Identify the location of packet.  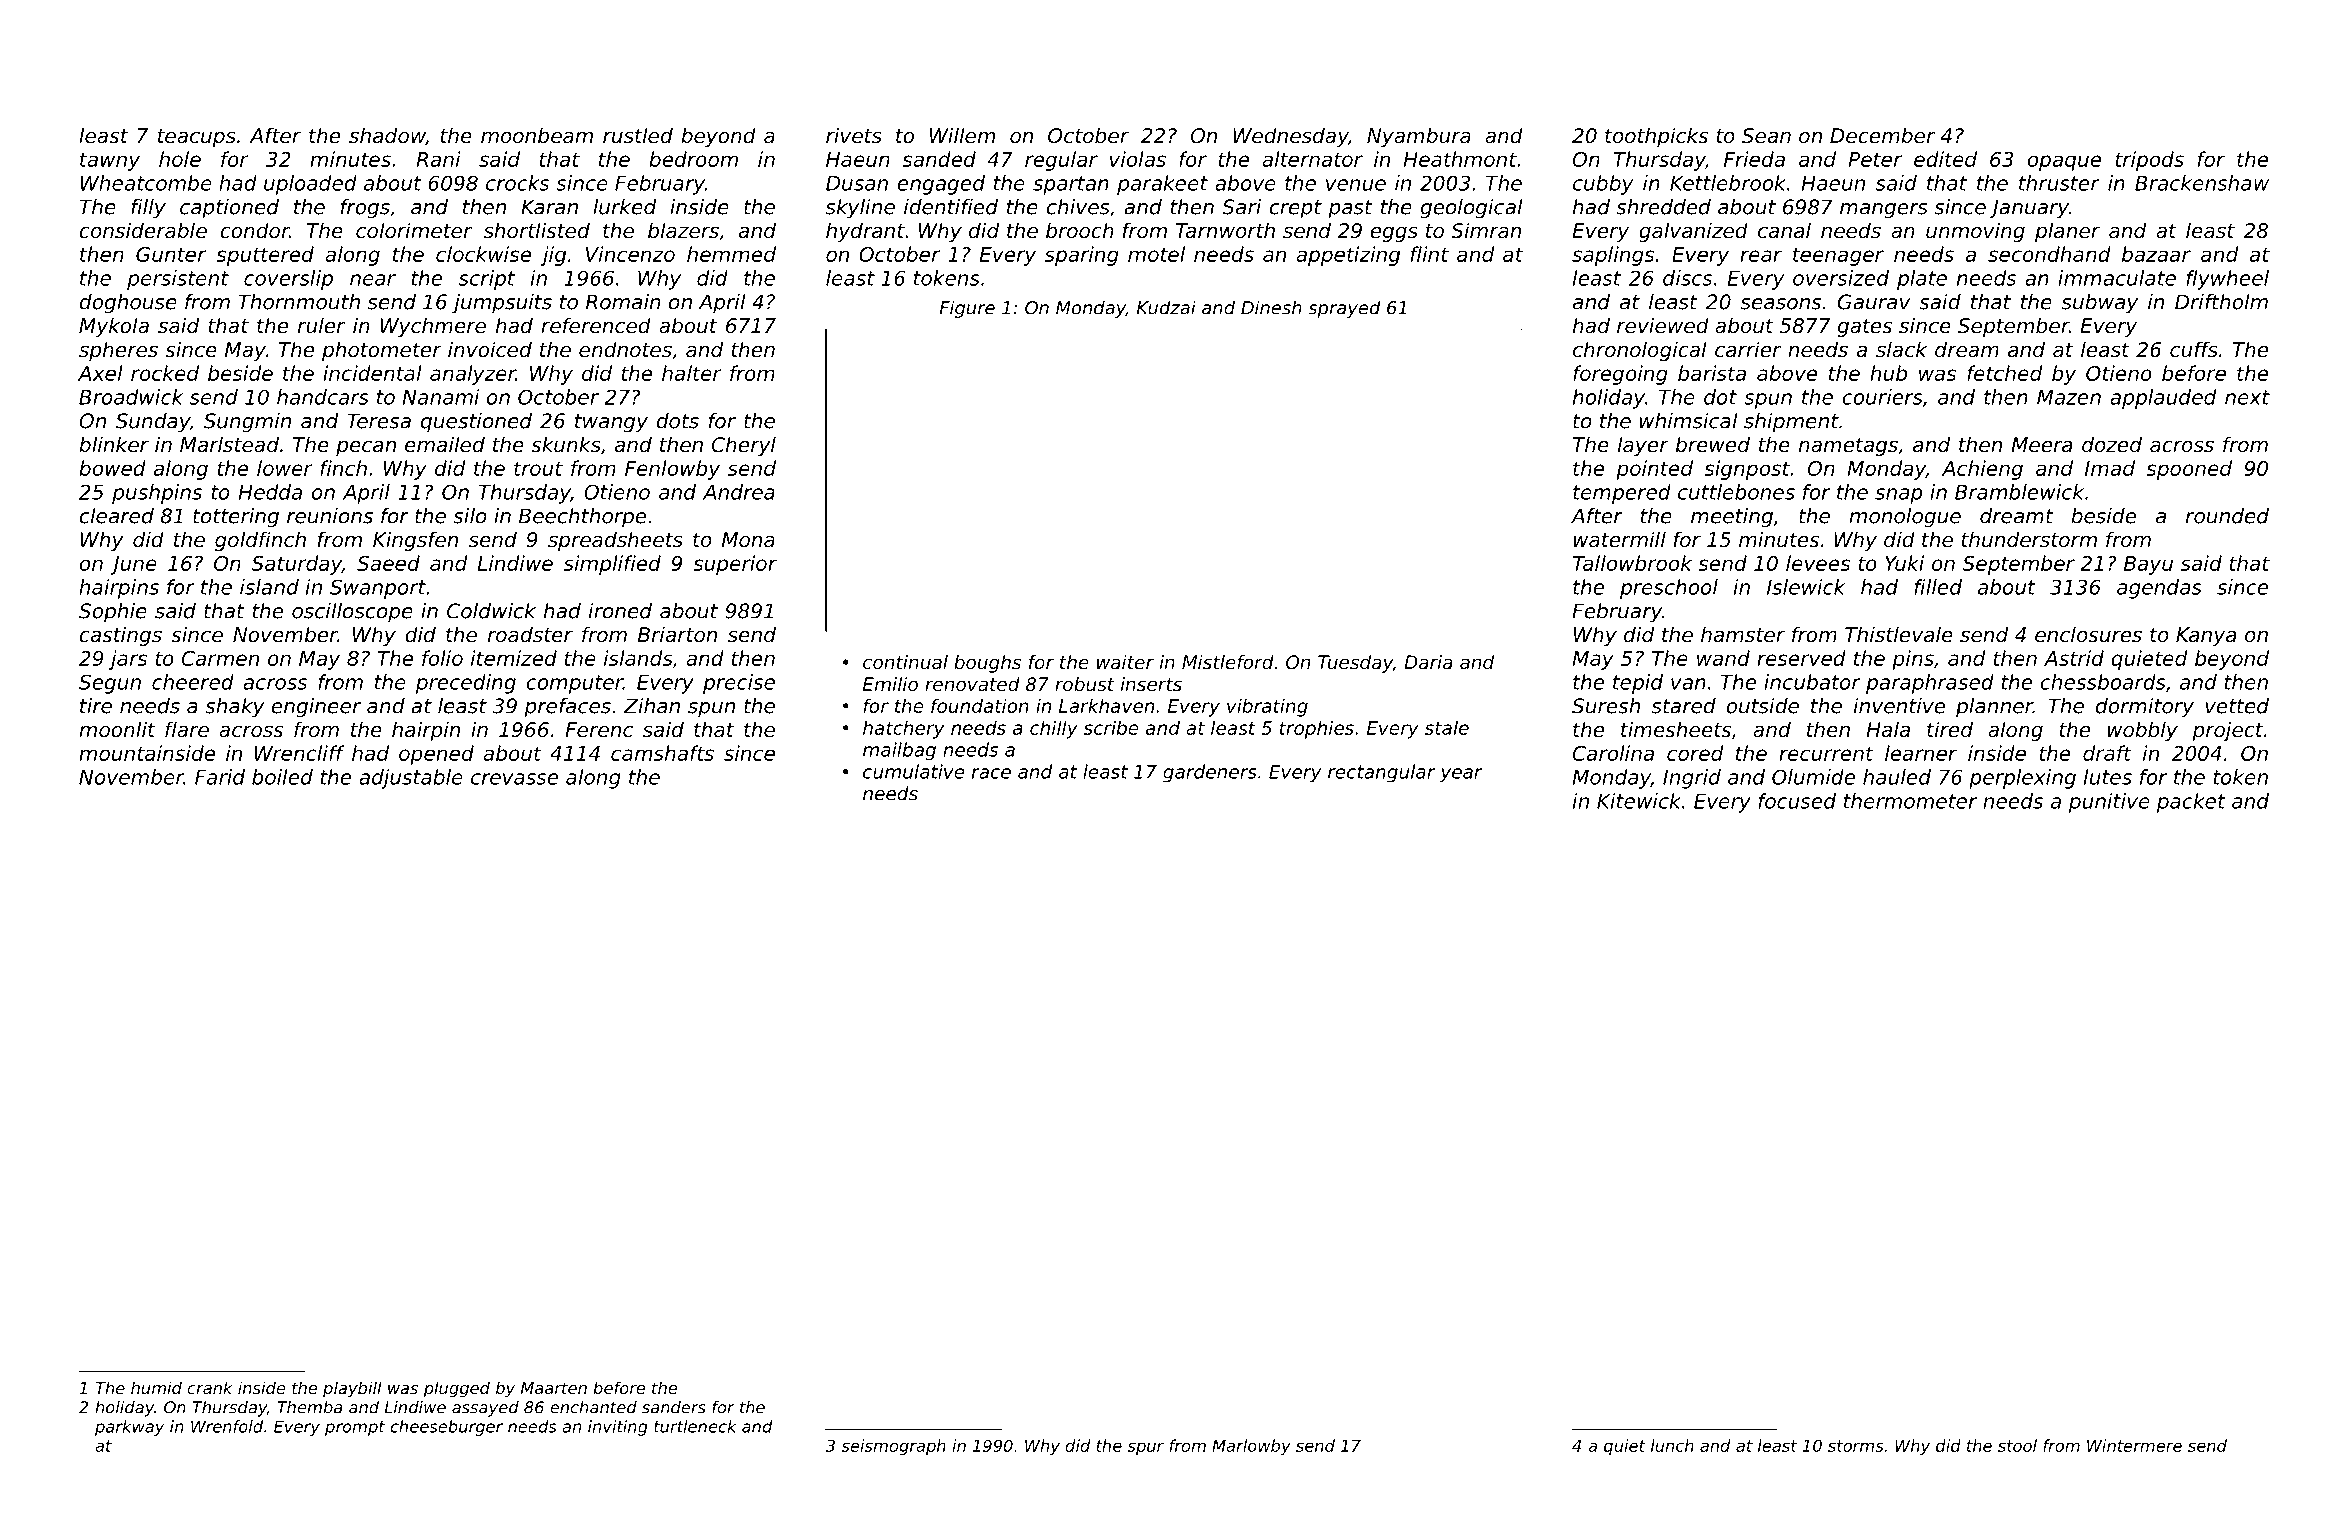
(2191, 803).
